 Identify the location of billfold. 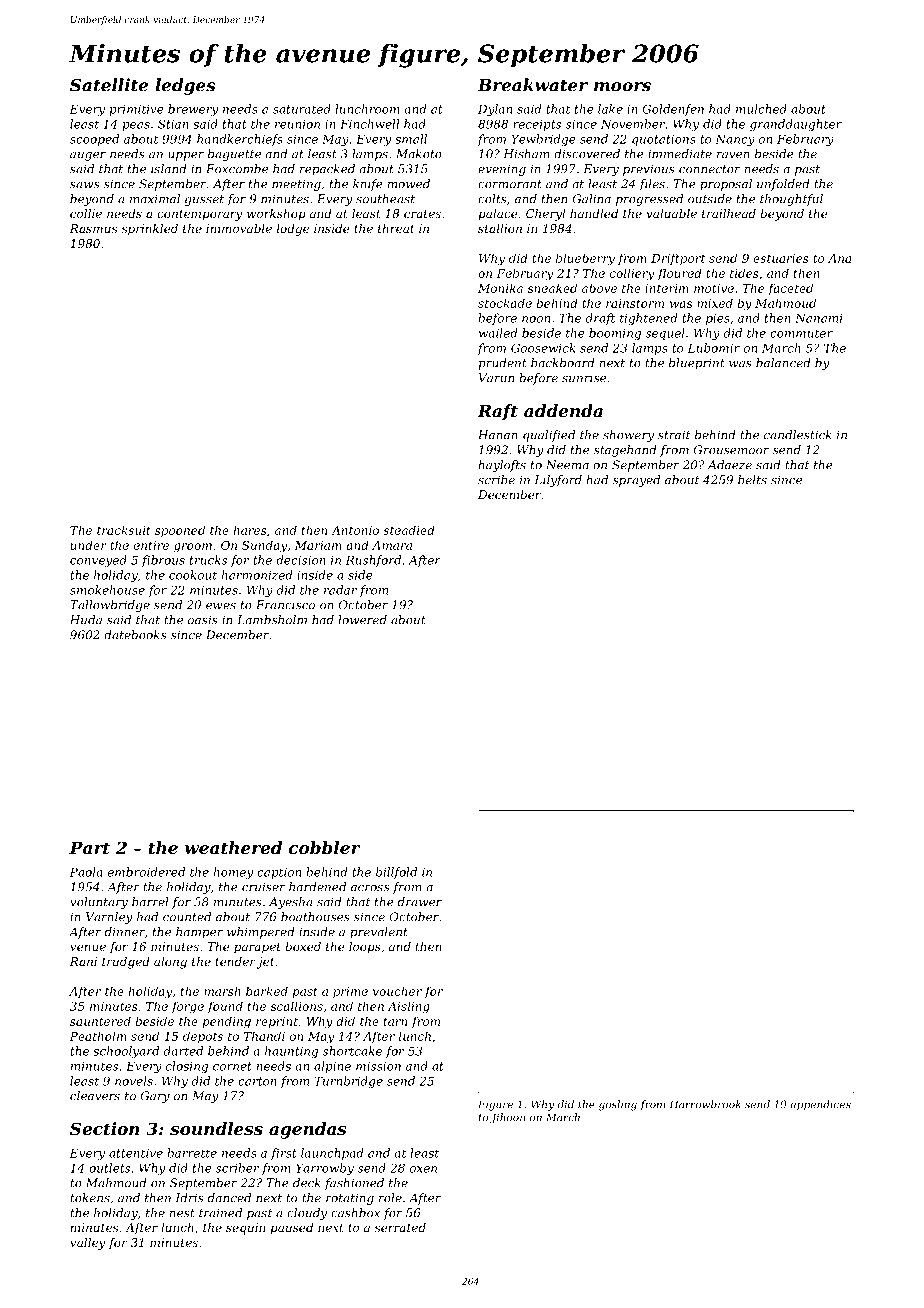
(396, 873).
